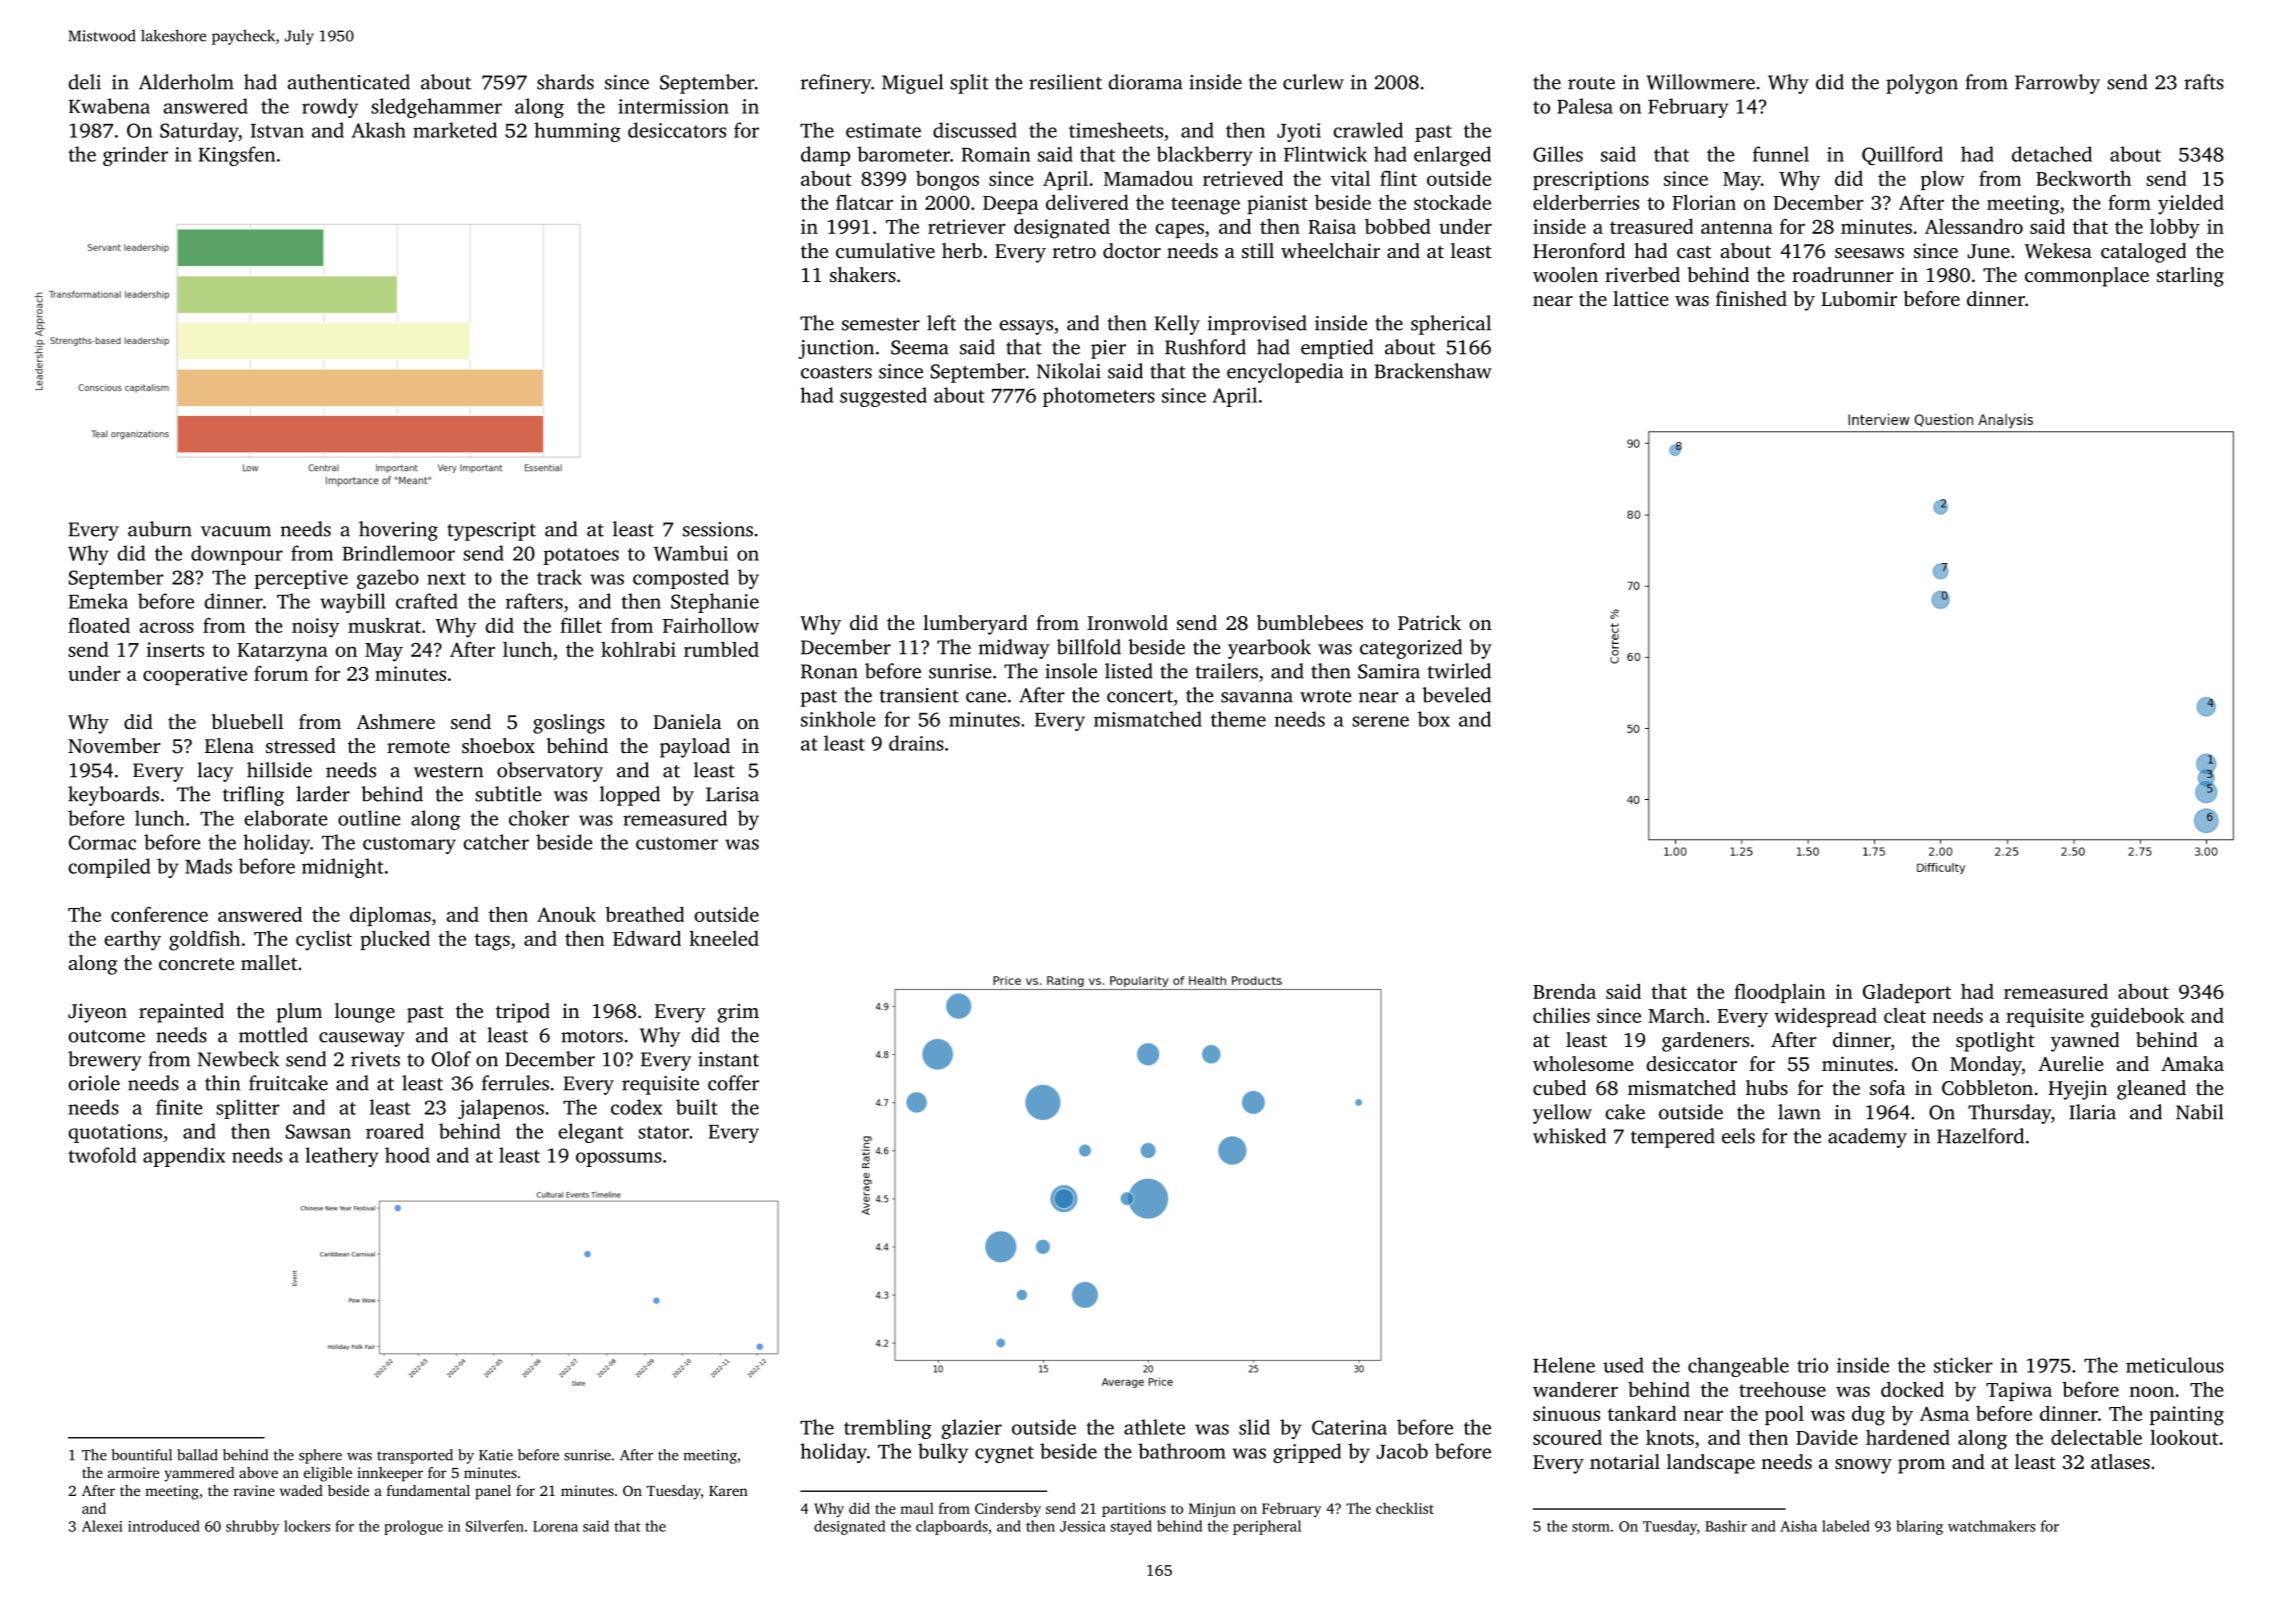 The height and width of the screenshot is (1620, 2292). Describe the element at coordinates (1867, 1138) in the screenshot. I see `academy` at that location.
